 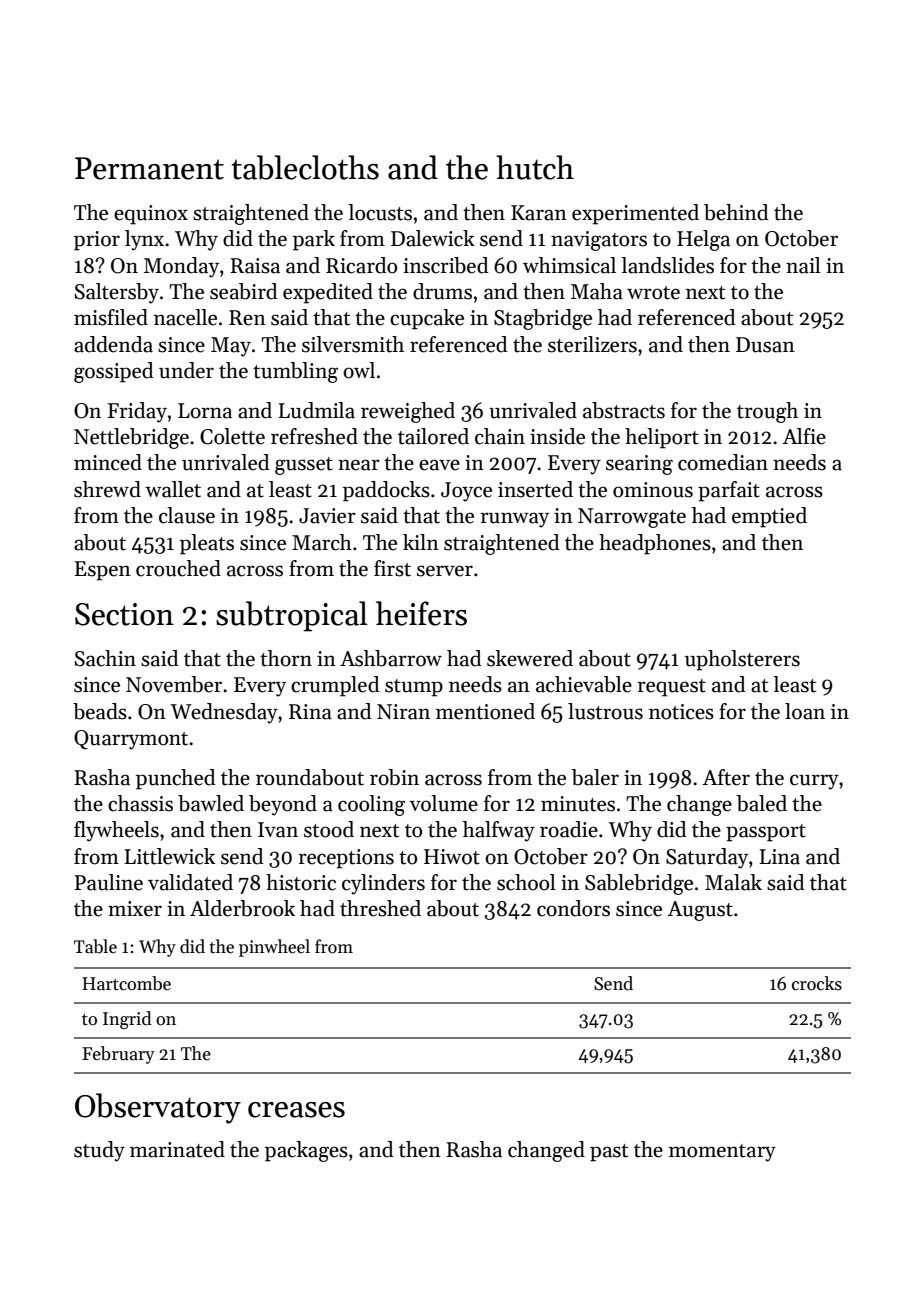 I want to click on wallet, so click(x=173, y=489).
